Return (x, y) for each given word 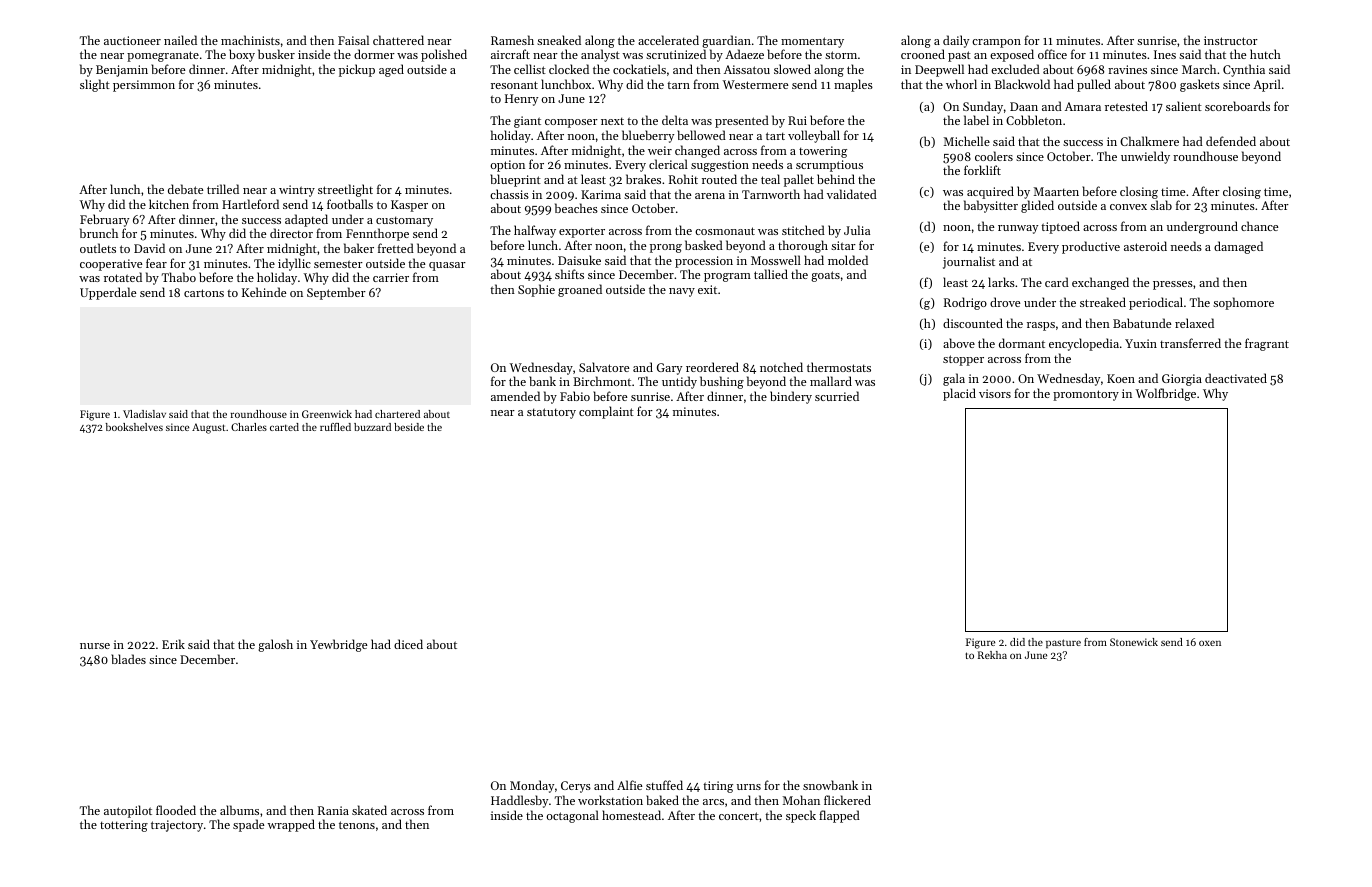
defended (1231, 141)
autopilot (128, 811)
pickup (357, 70)
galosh (275, 645)
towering (823, 152)
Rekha (992, 655)
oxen (1210, 643)
